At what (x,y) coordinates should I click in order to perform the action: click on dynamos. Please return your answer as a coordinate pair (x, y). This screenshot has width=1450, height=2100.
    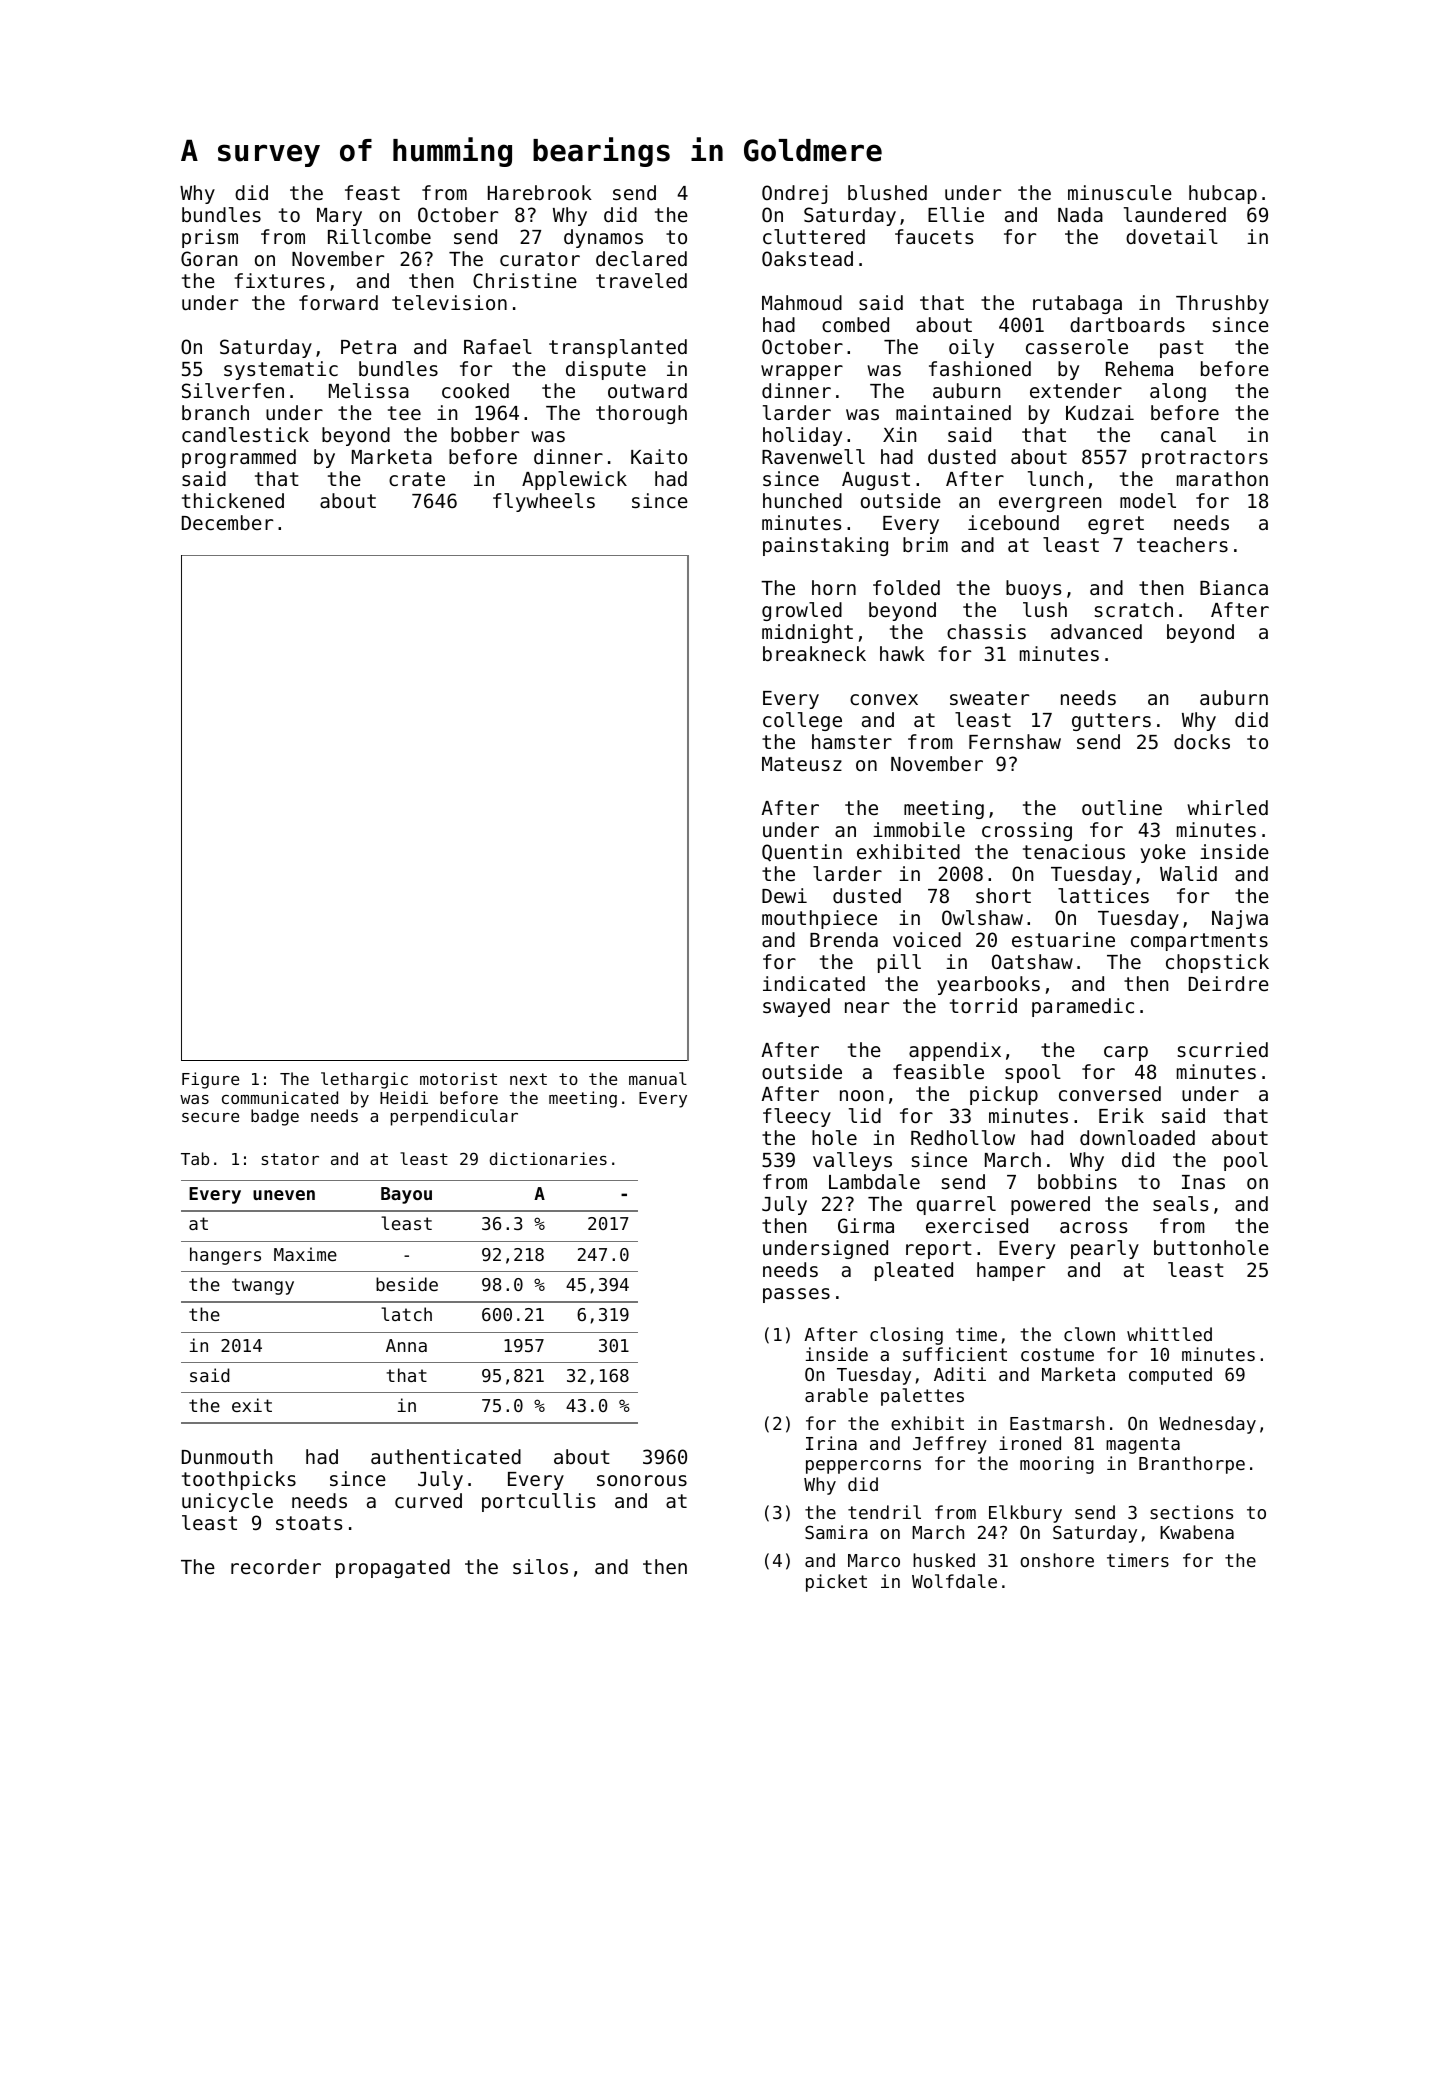
    Looking at the image, I should click on (603, 238).
